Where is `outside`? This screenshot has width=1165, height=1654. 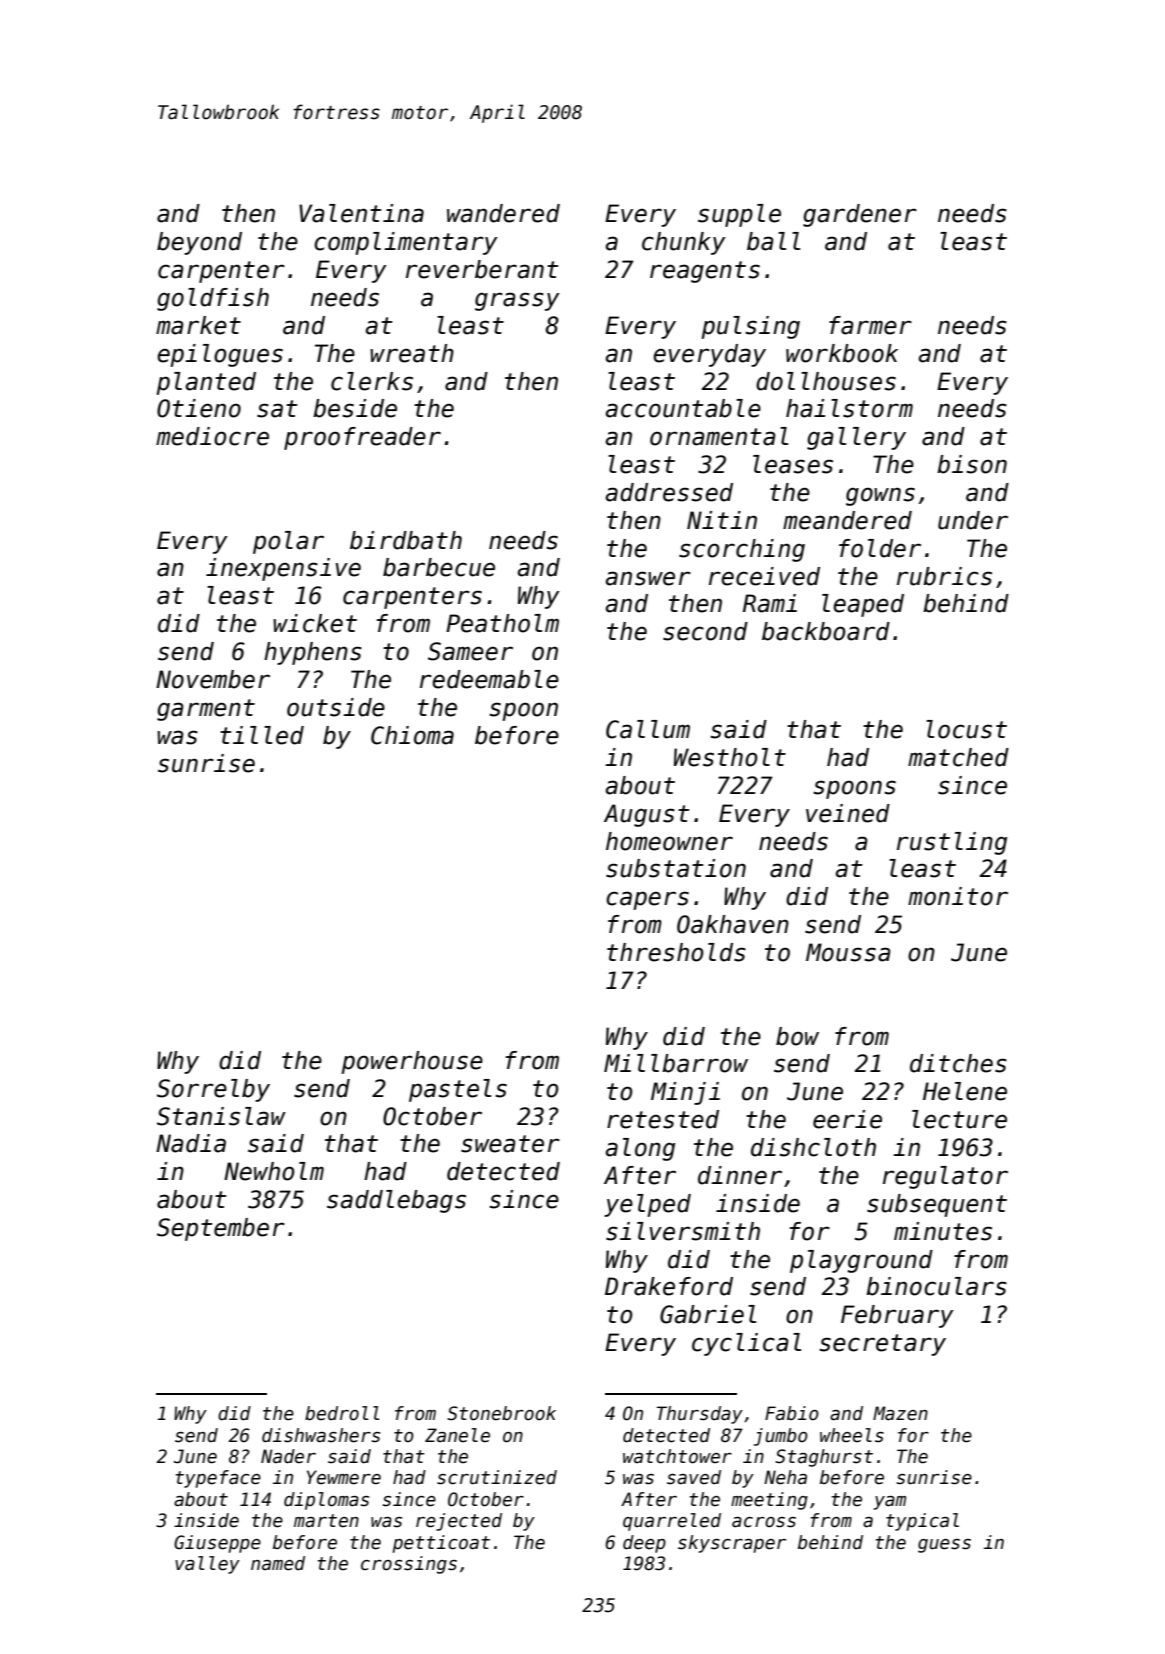 outside is located at coordinates (336, 707).
